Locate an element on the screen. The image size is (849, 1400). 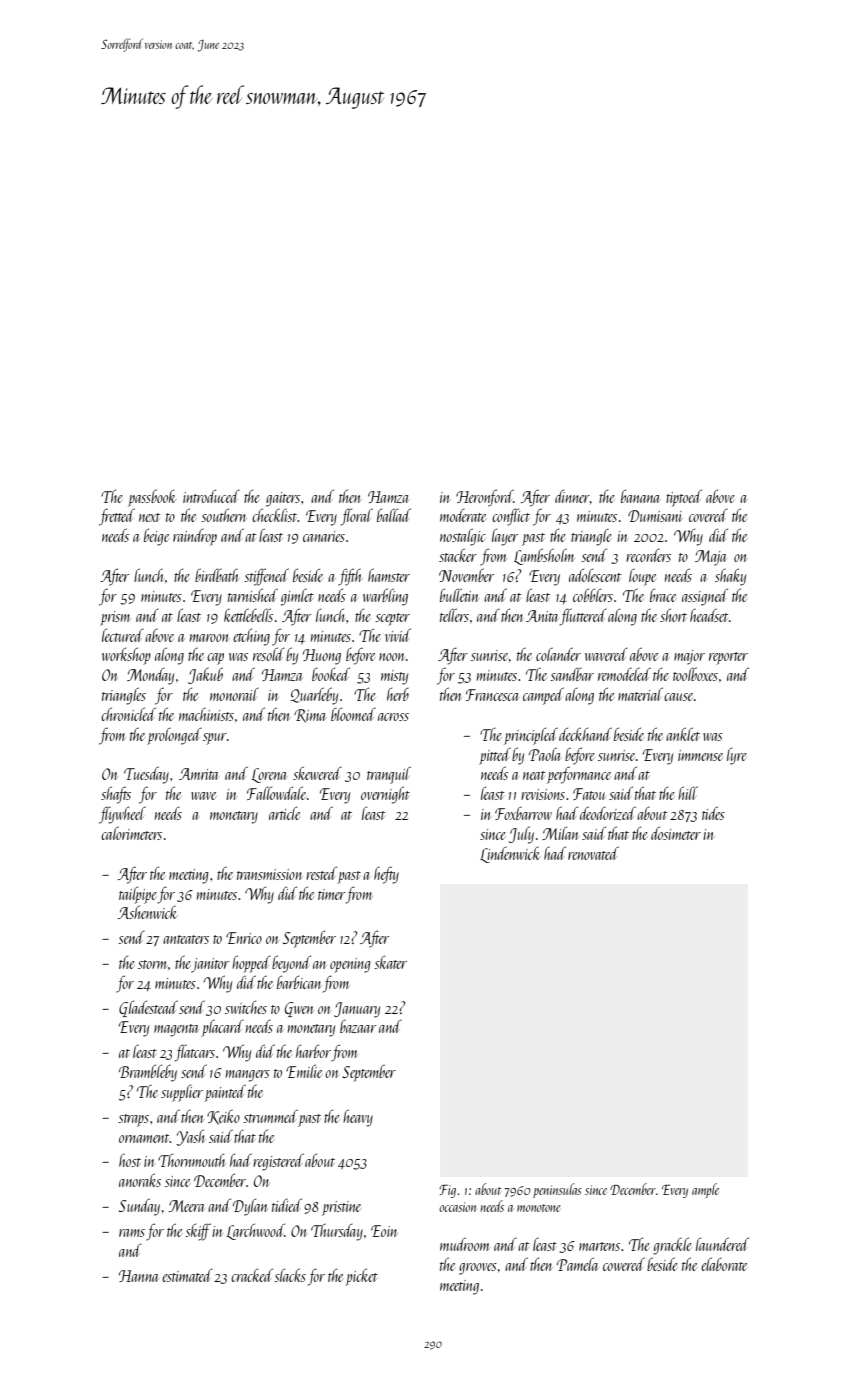
skater is located at coordinates (390, 962).
